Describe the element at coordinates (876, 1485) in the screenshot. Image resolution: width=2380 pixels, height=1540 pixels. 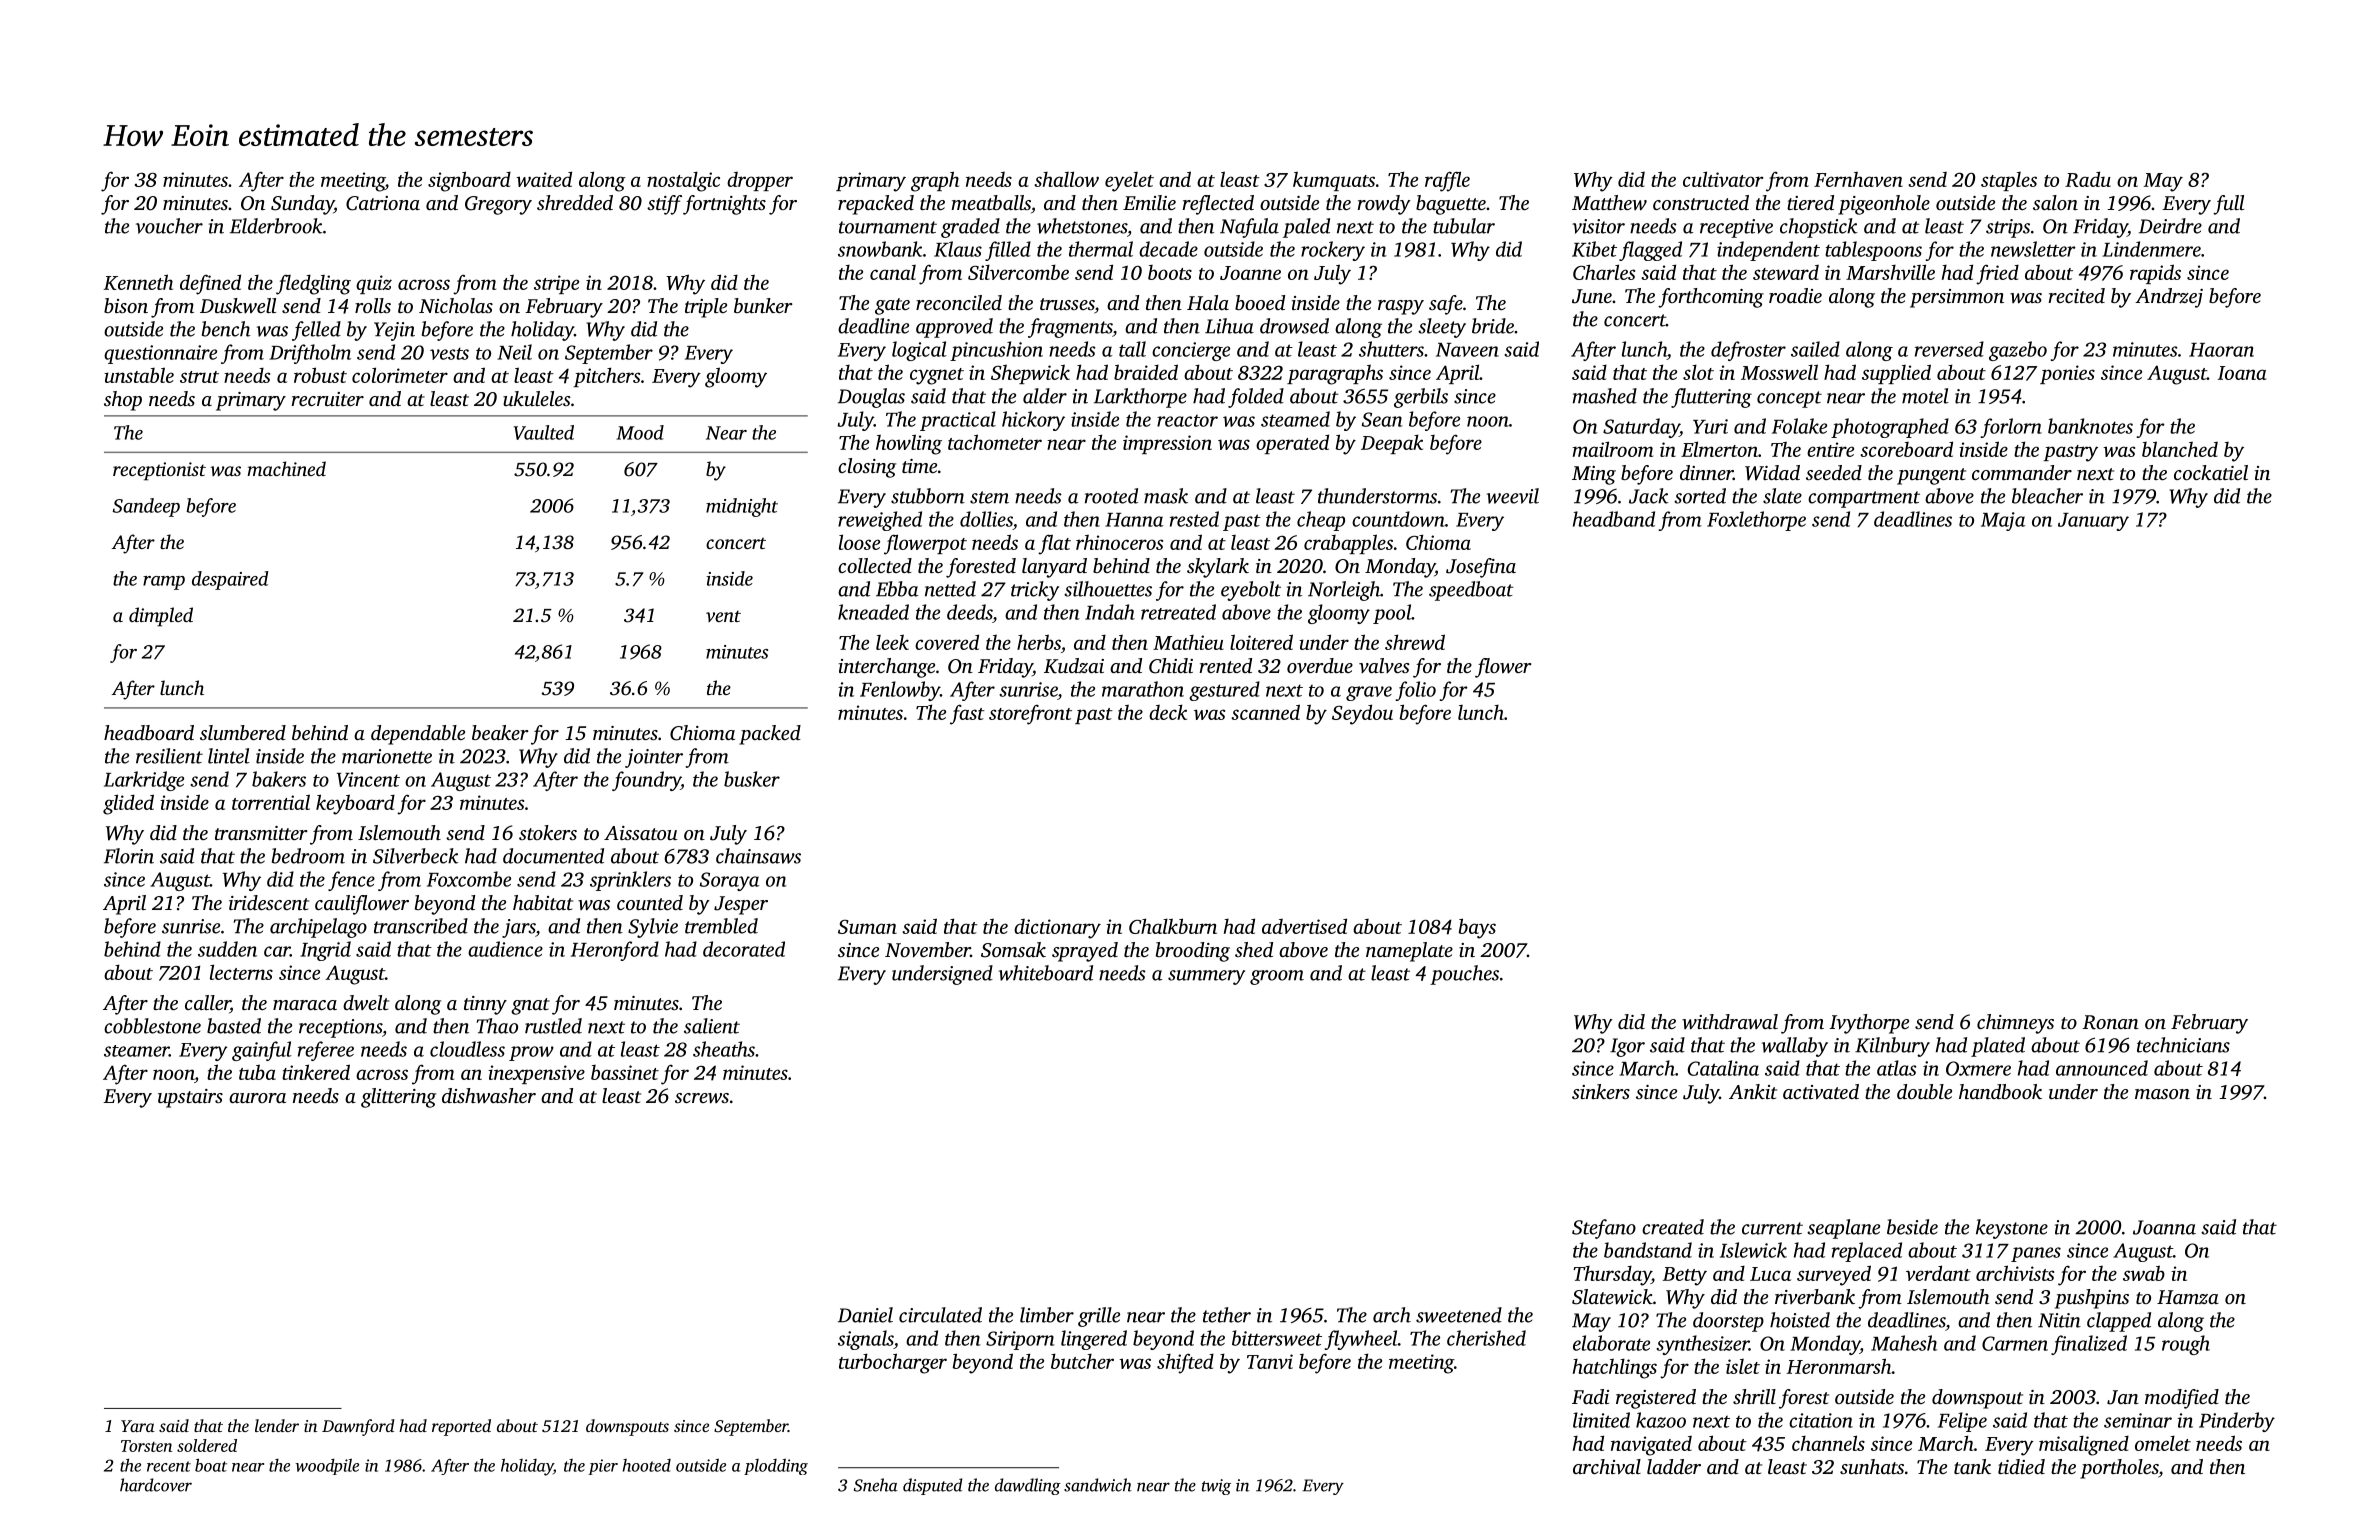
I see `Sneha` at that location.
